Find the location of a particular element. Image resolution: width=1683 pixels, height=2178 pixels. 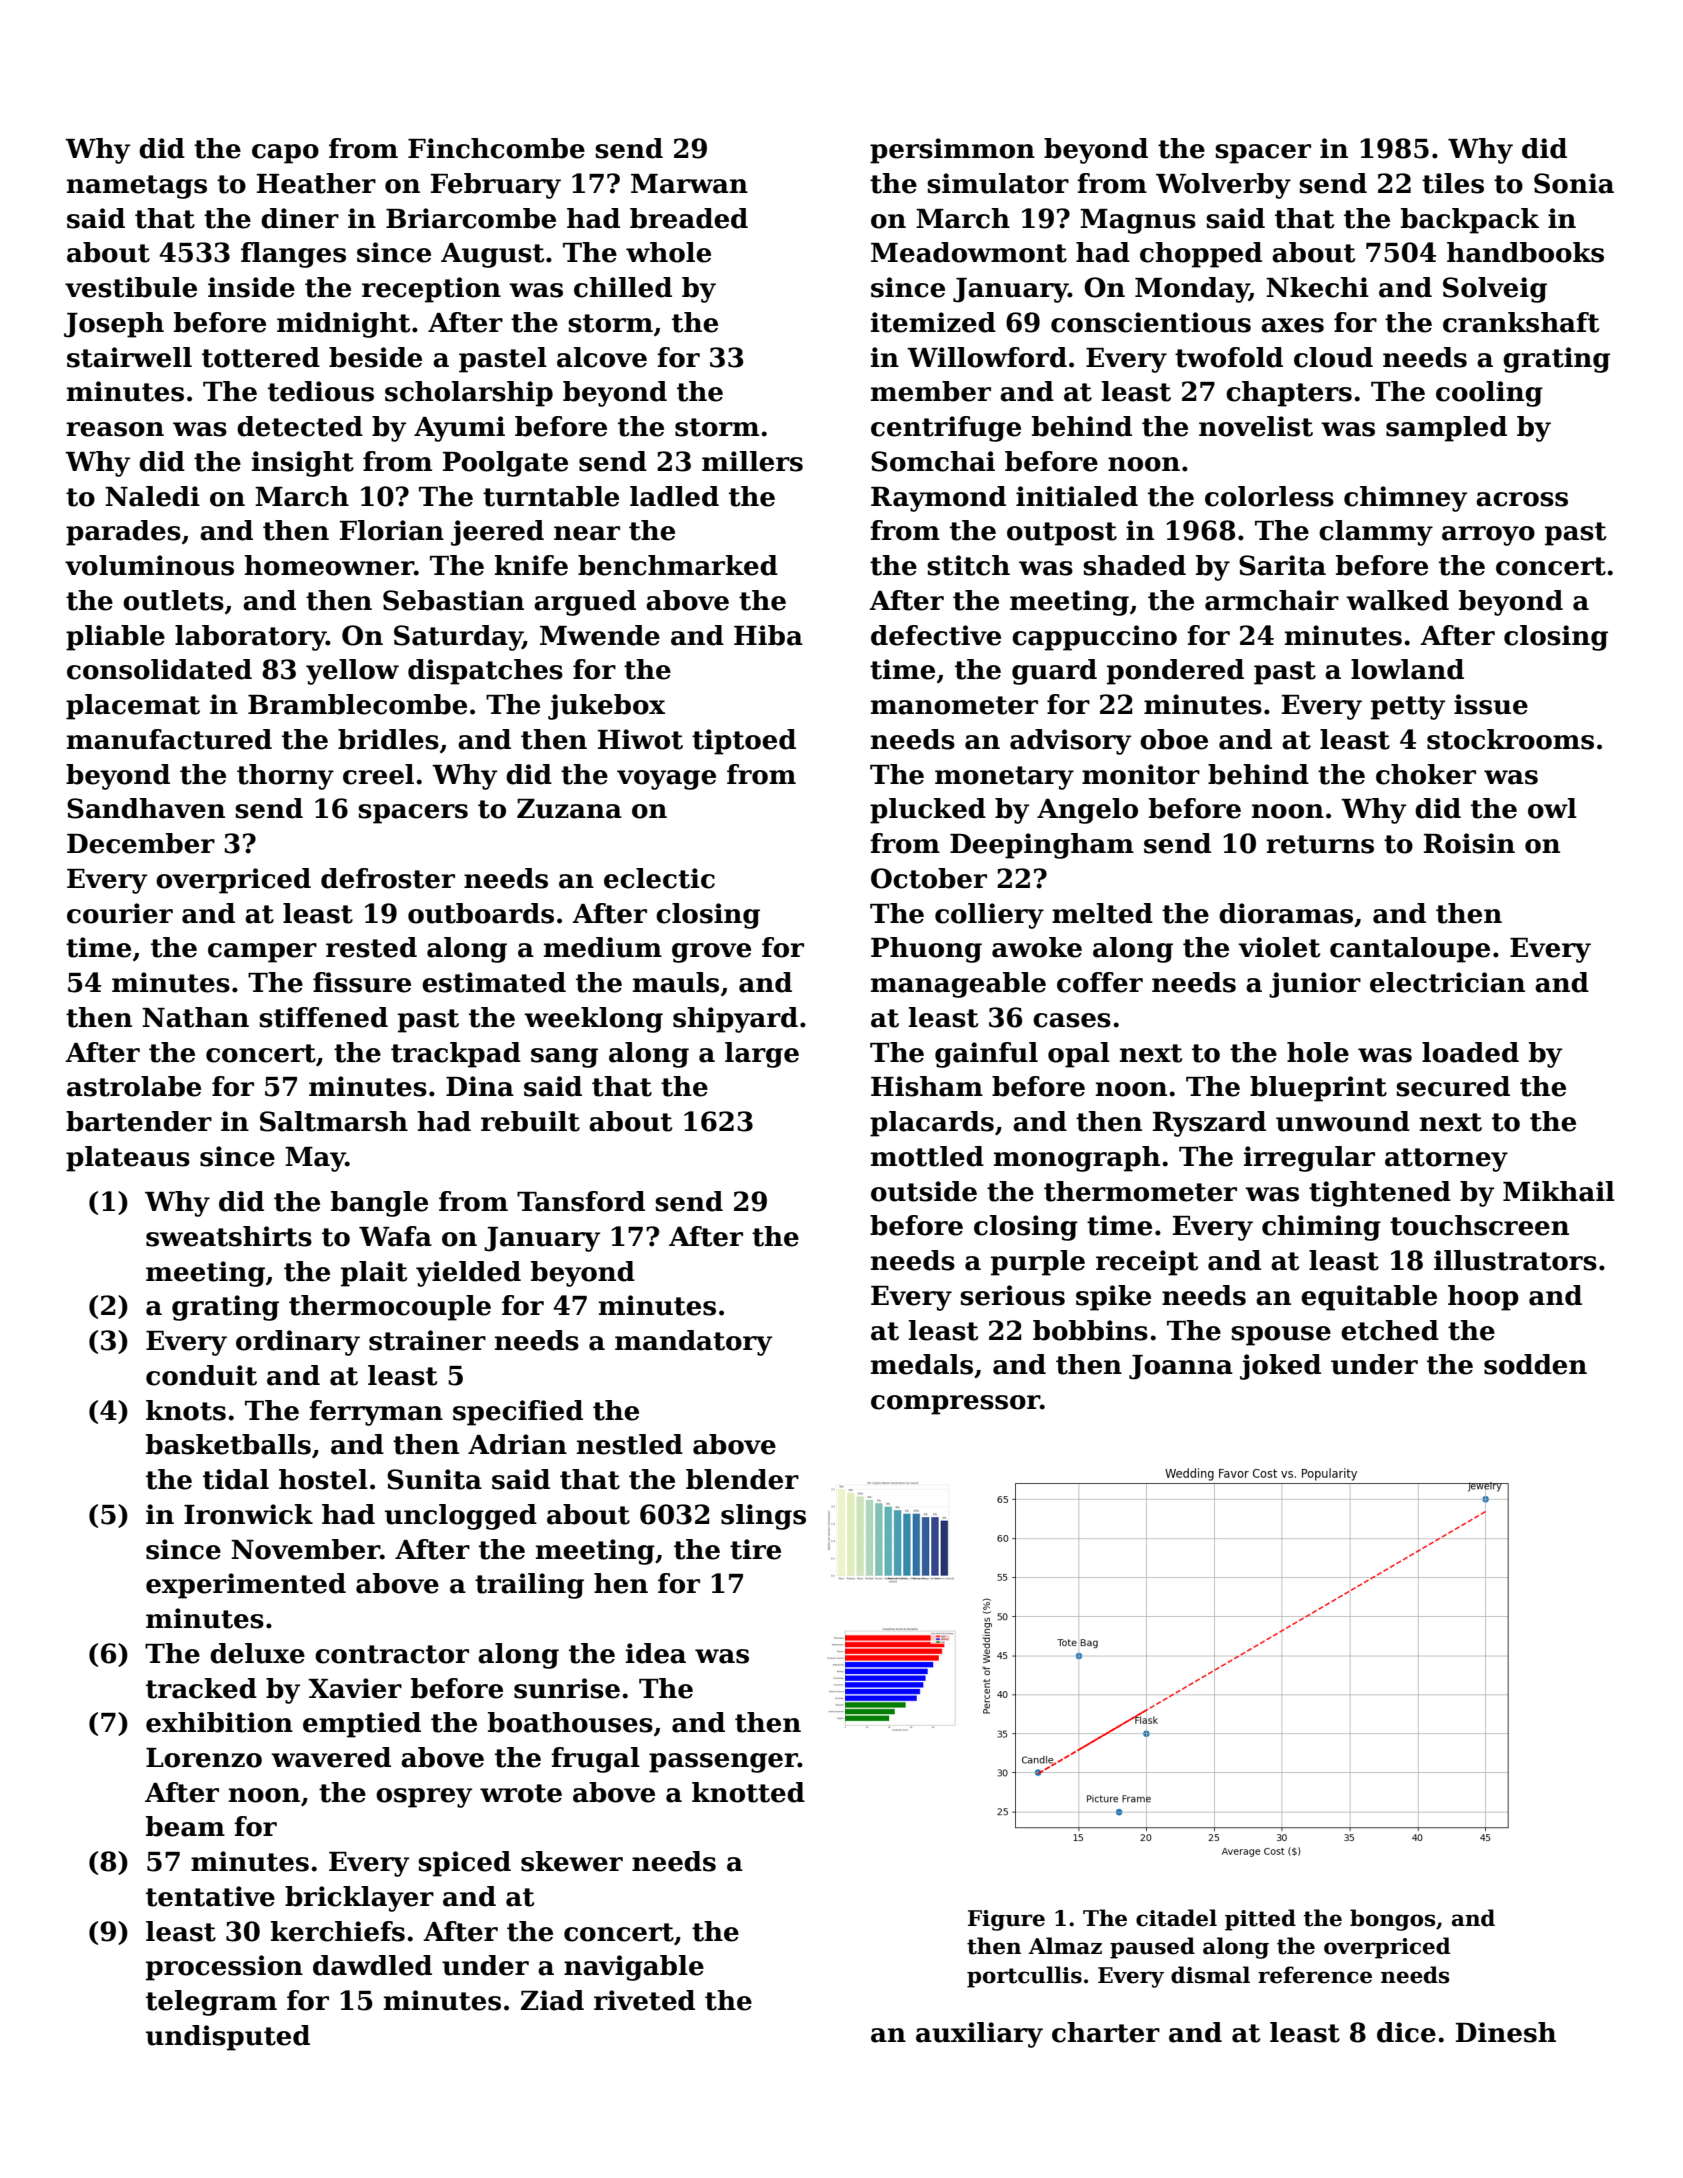

returns is located at coordinates (1320, 844).
